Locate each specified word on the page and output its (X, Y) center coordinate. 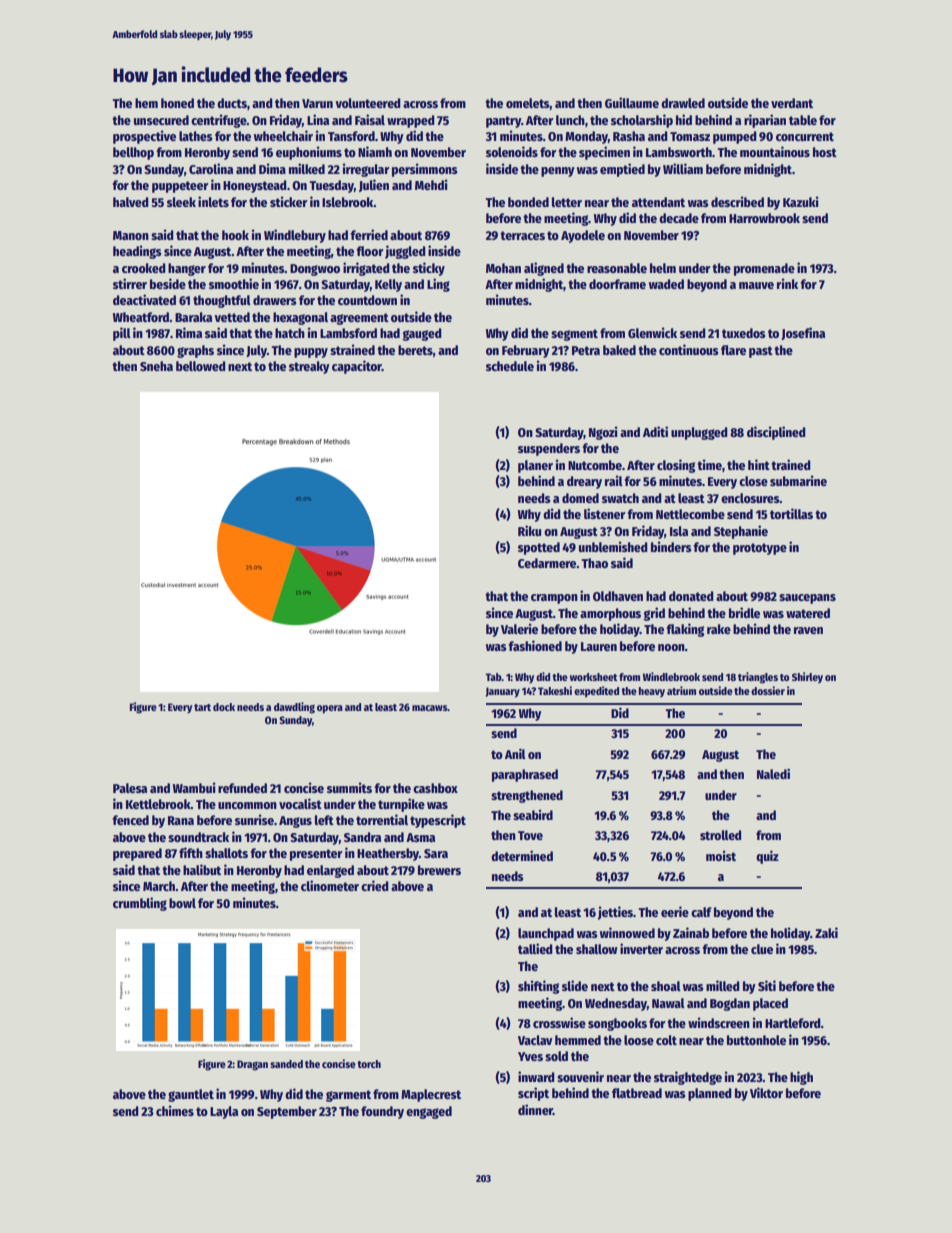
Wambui (194, 787)
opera (330, 709)
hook (235, 235)
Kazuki (801, 201)
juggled (405, 252)
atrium (681, 690)
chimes (175, 1110)
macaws (429, 708)
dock (224, 707)
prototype (760, 549)
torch (369, 1064)
